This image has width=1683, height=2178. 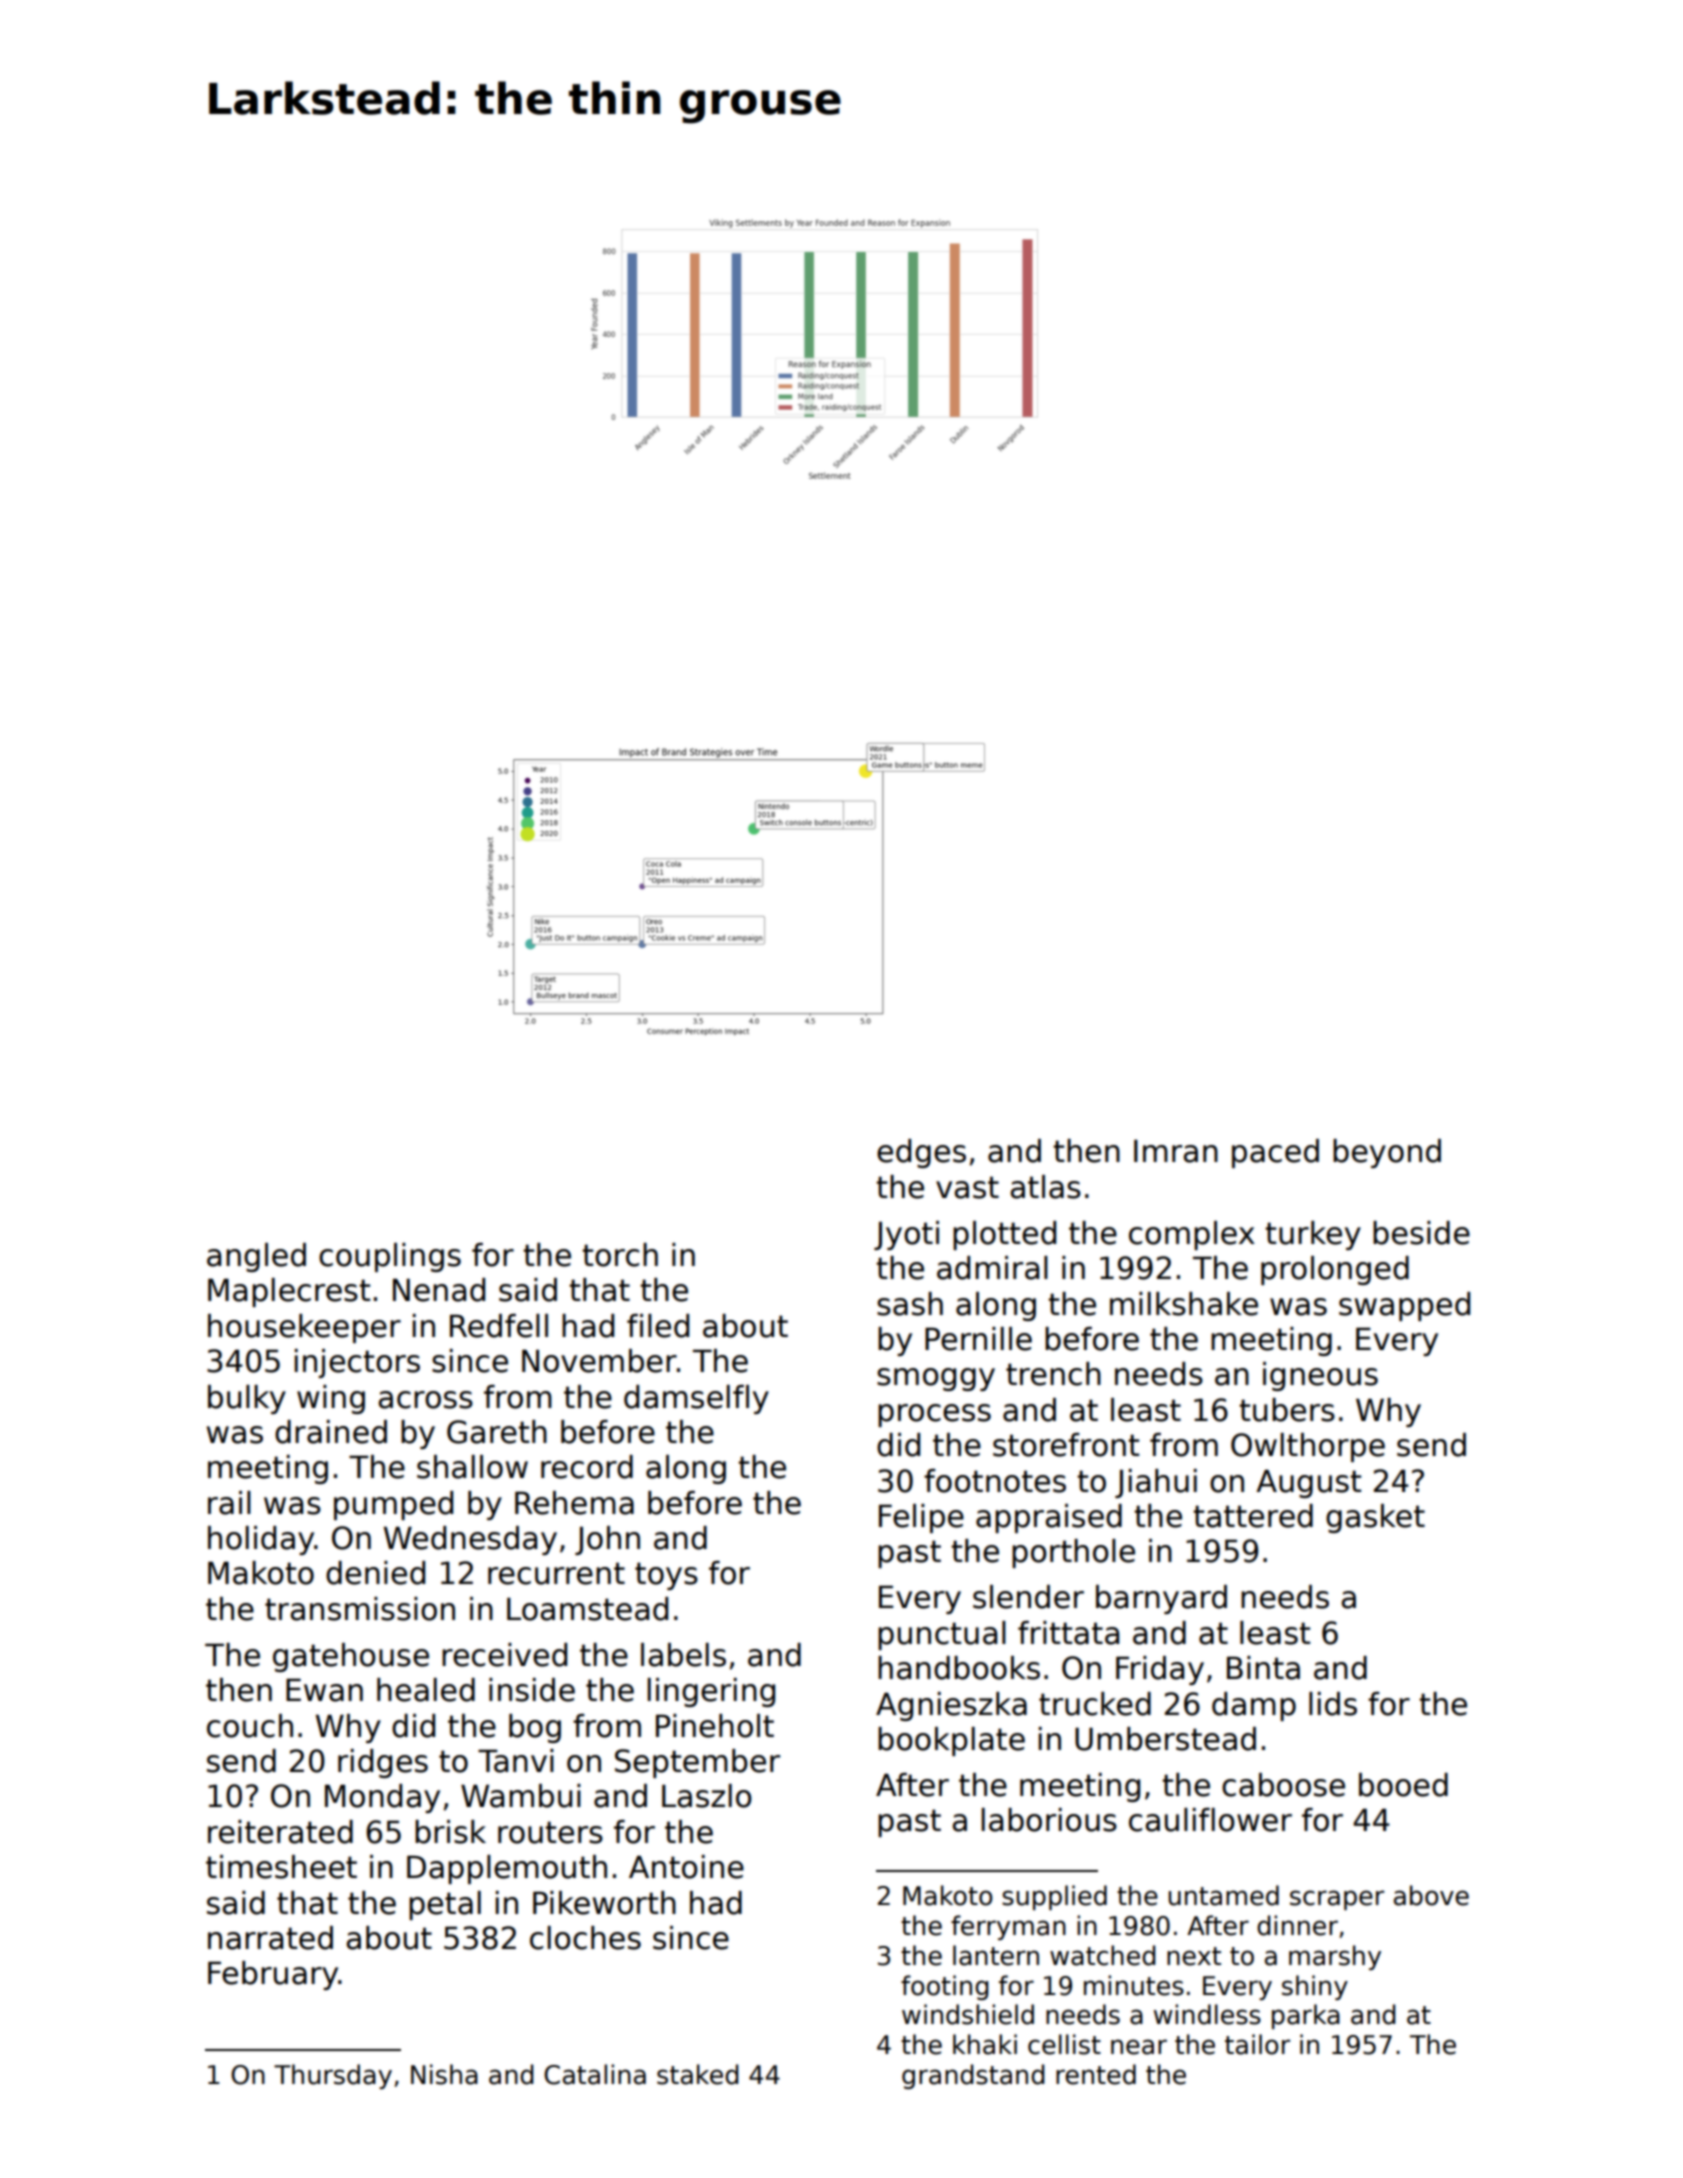 What do you see at coordinates (620, 1255) in the image?
I see `torch` at bounding box center [620, 1255].
